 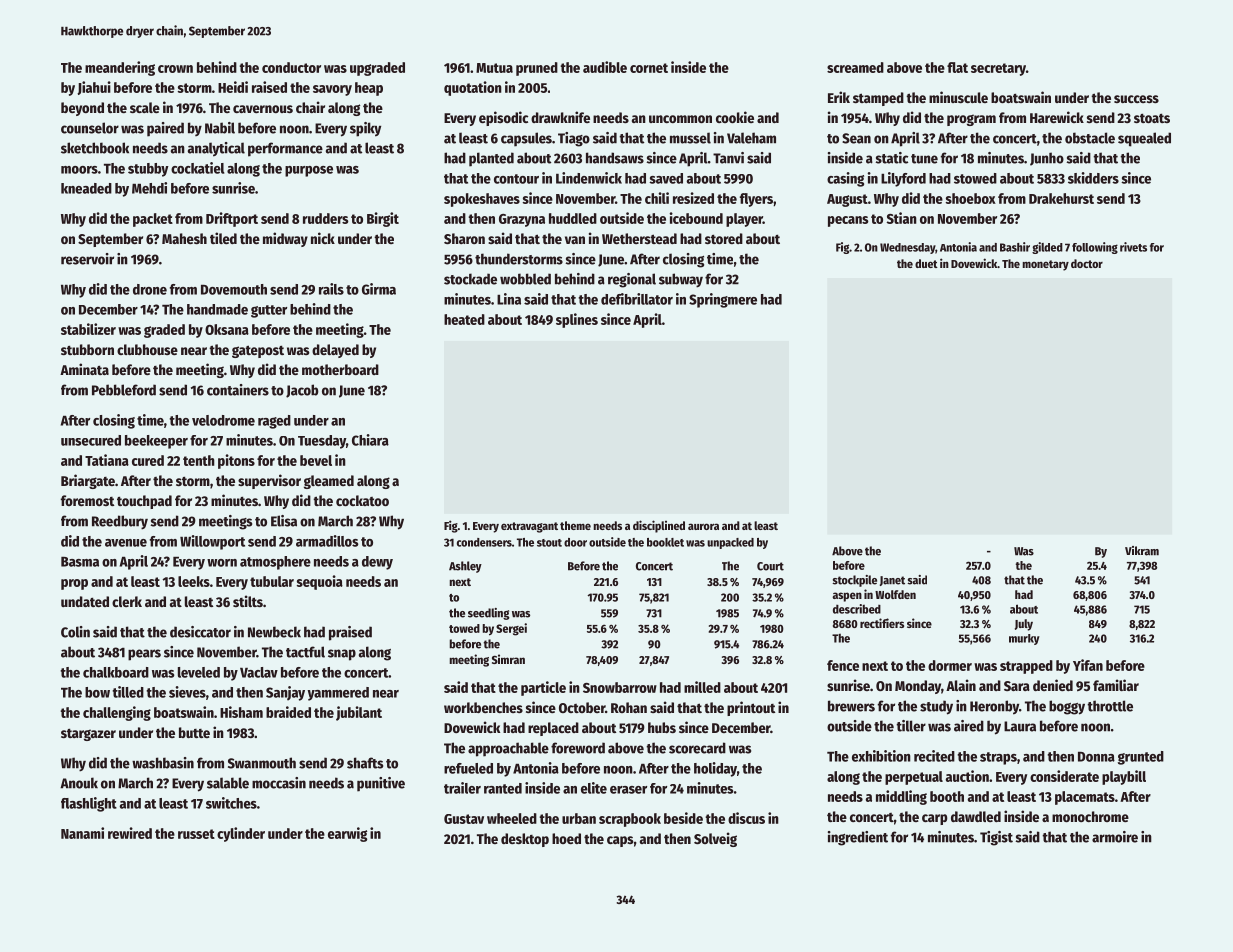 I want to click on particle, so click(x=543, y=688).
